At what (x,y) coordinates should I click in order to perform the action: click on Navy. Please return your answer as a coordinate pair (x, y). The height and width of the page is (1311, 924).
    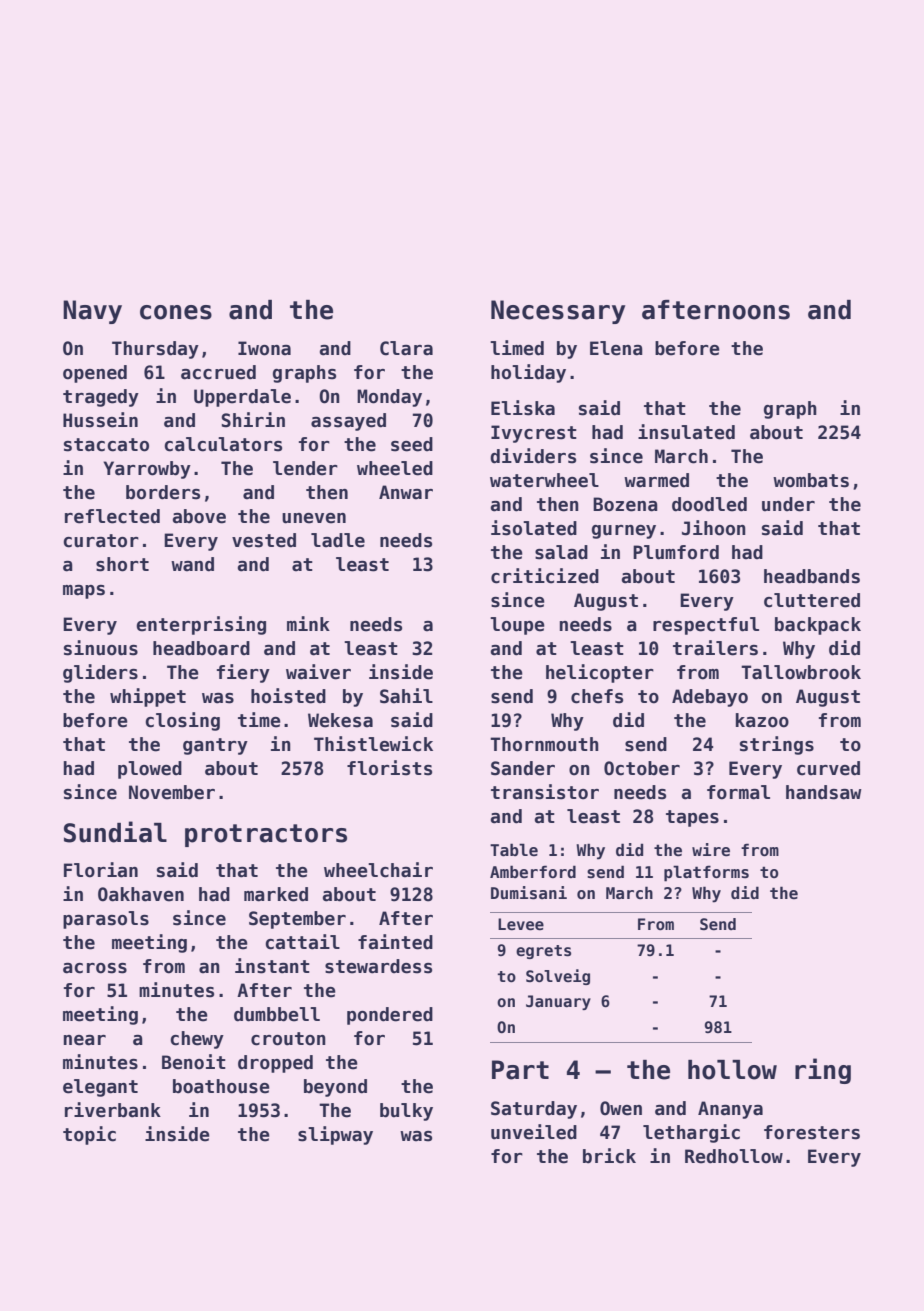
    Looking at the image, I should click on (92, 312).
